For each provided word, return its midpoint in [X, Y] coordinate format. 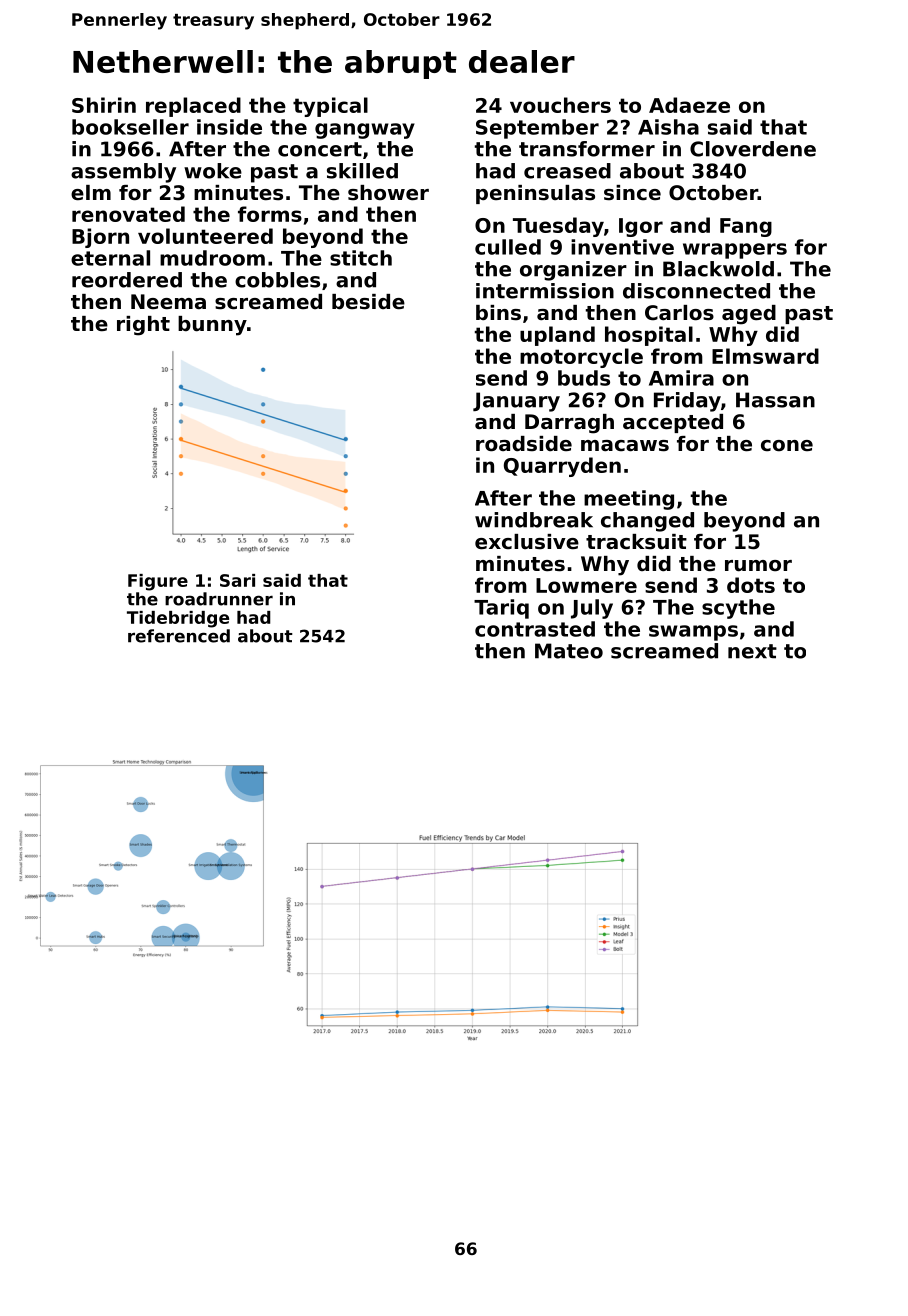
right [143, 326]
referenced [179, 636]
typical [330, 107]
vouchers [560, 105]
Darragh [569, 424]
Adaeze [689, 105]
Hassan [775, 400]
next [752, 651]
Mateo [569, 651]
